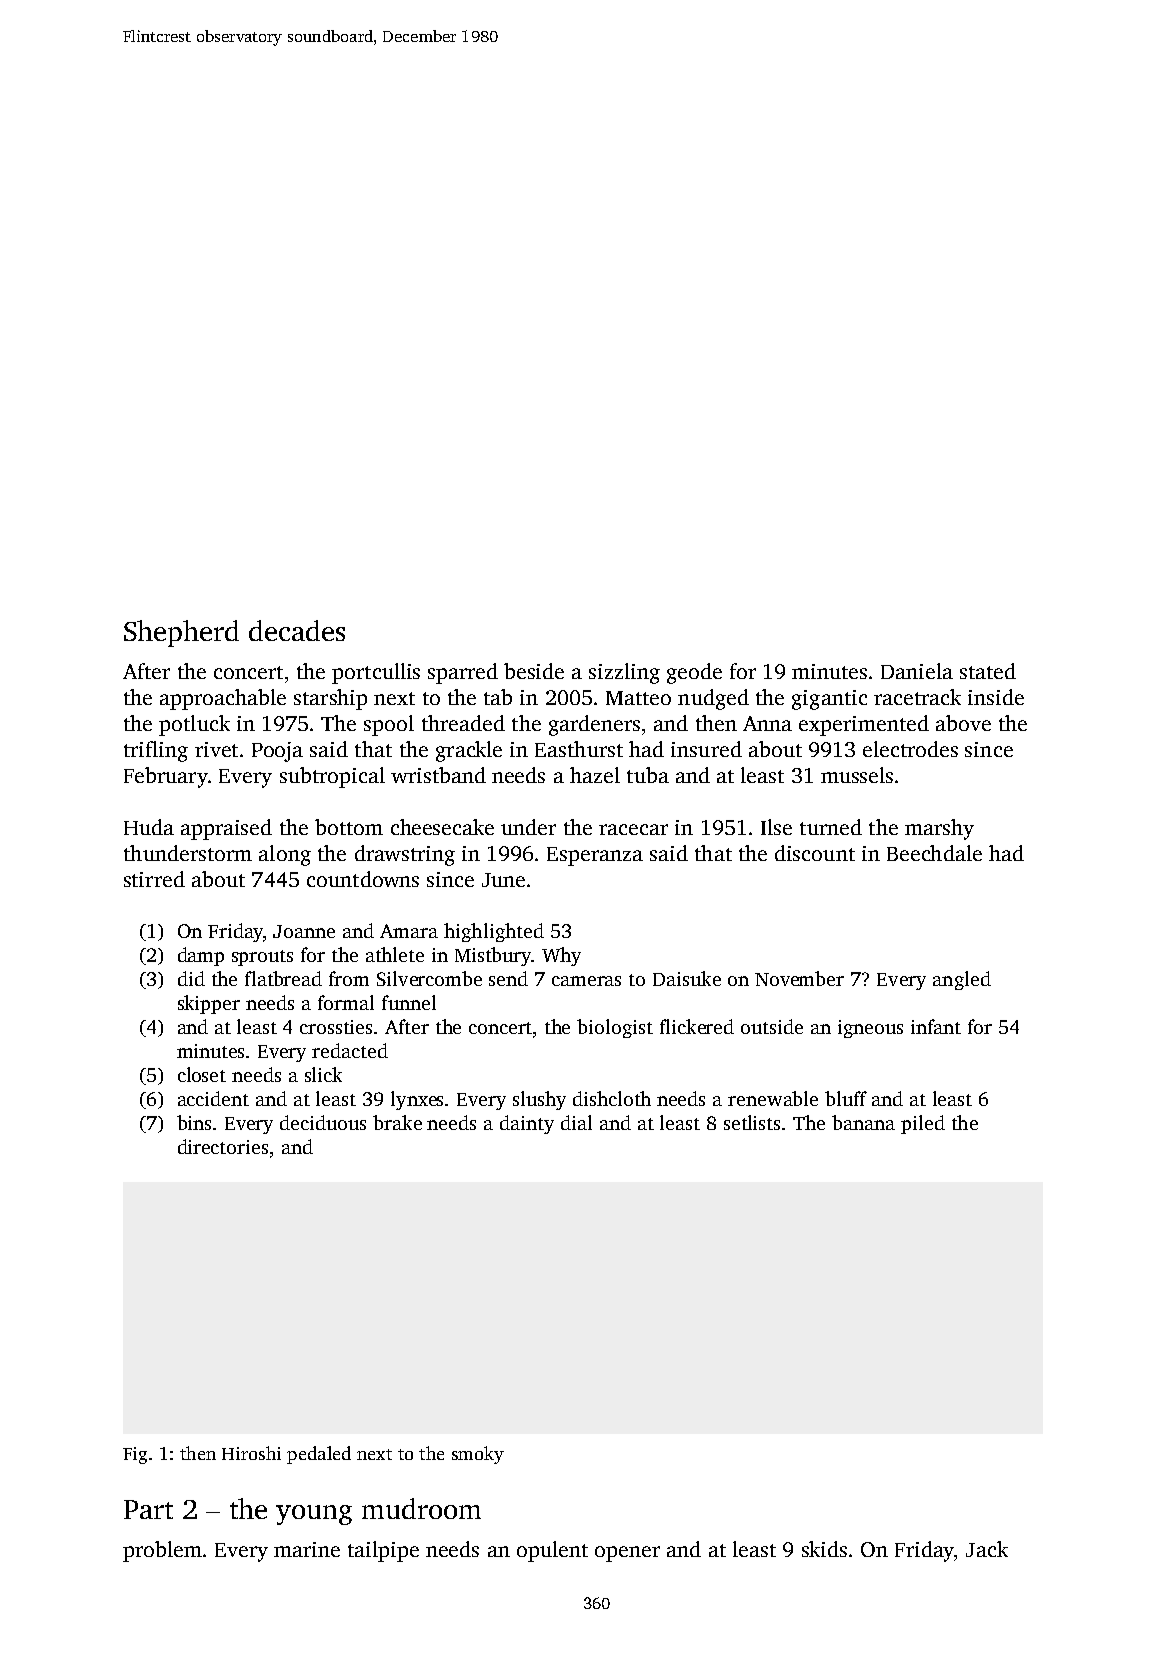 The width and height of the image is (1165, 1654). What do you see at coordinates (181, 633) in the image?
I see `Shepherd` at bounding box center [181, 633].
